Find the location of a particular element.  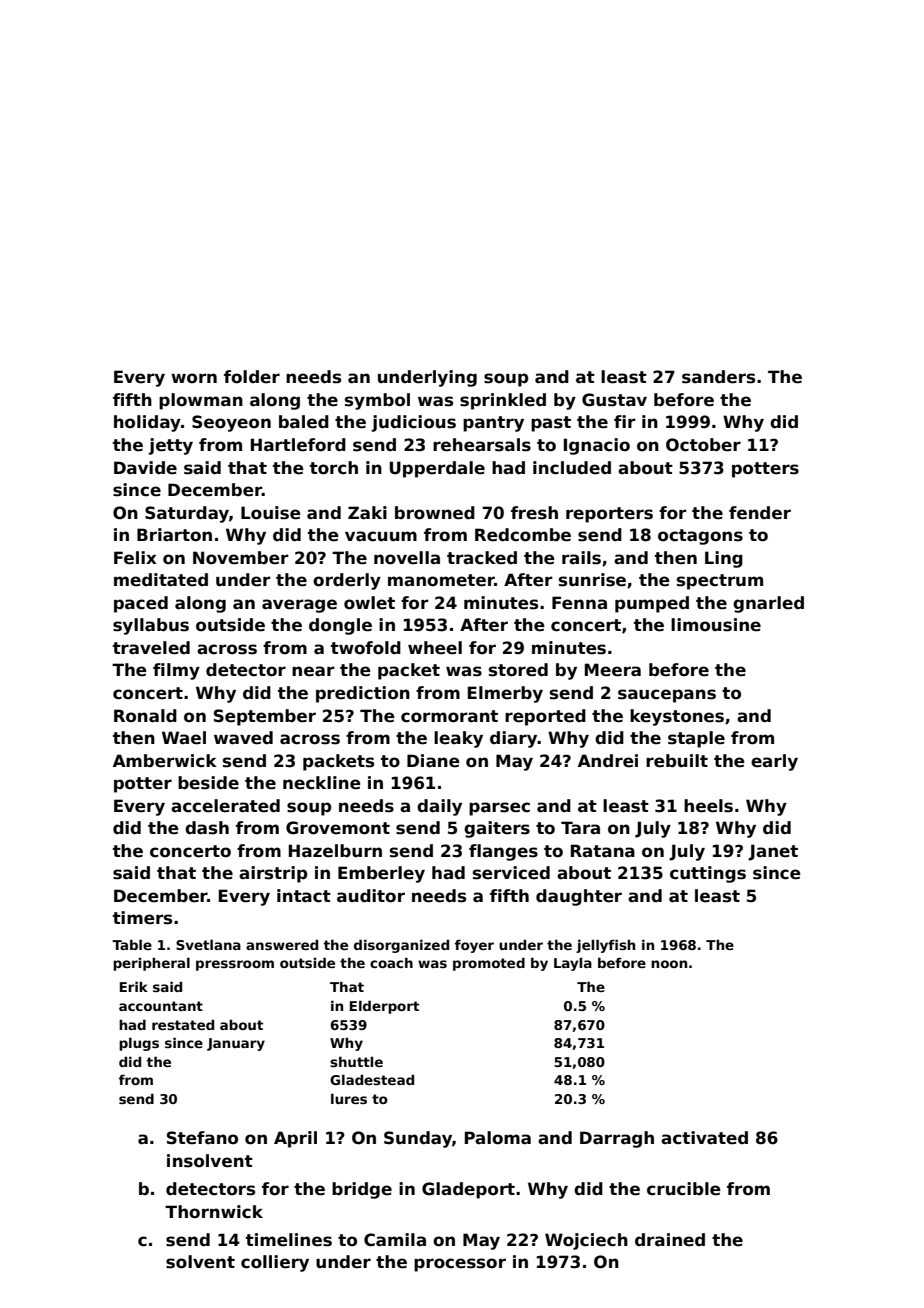

worn is located at coordinates (194, 378).
